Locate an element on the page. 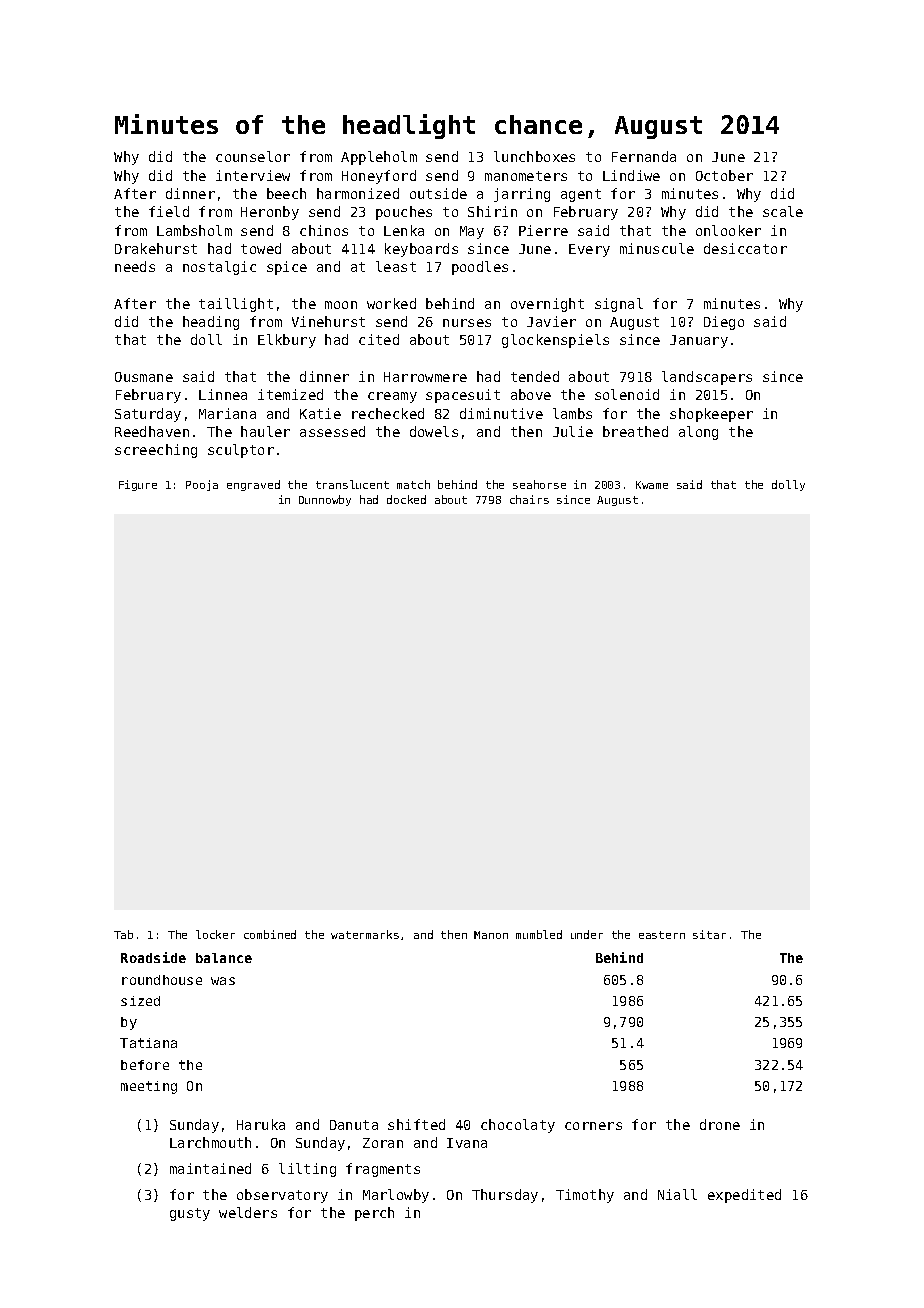 Image resolution: width=924 pixels, height=1308 pixels. locker is located at coordinates (215, 934).
